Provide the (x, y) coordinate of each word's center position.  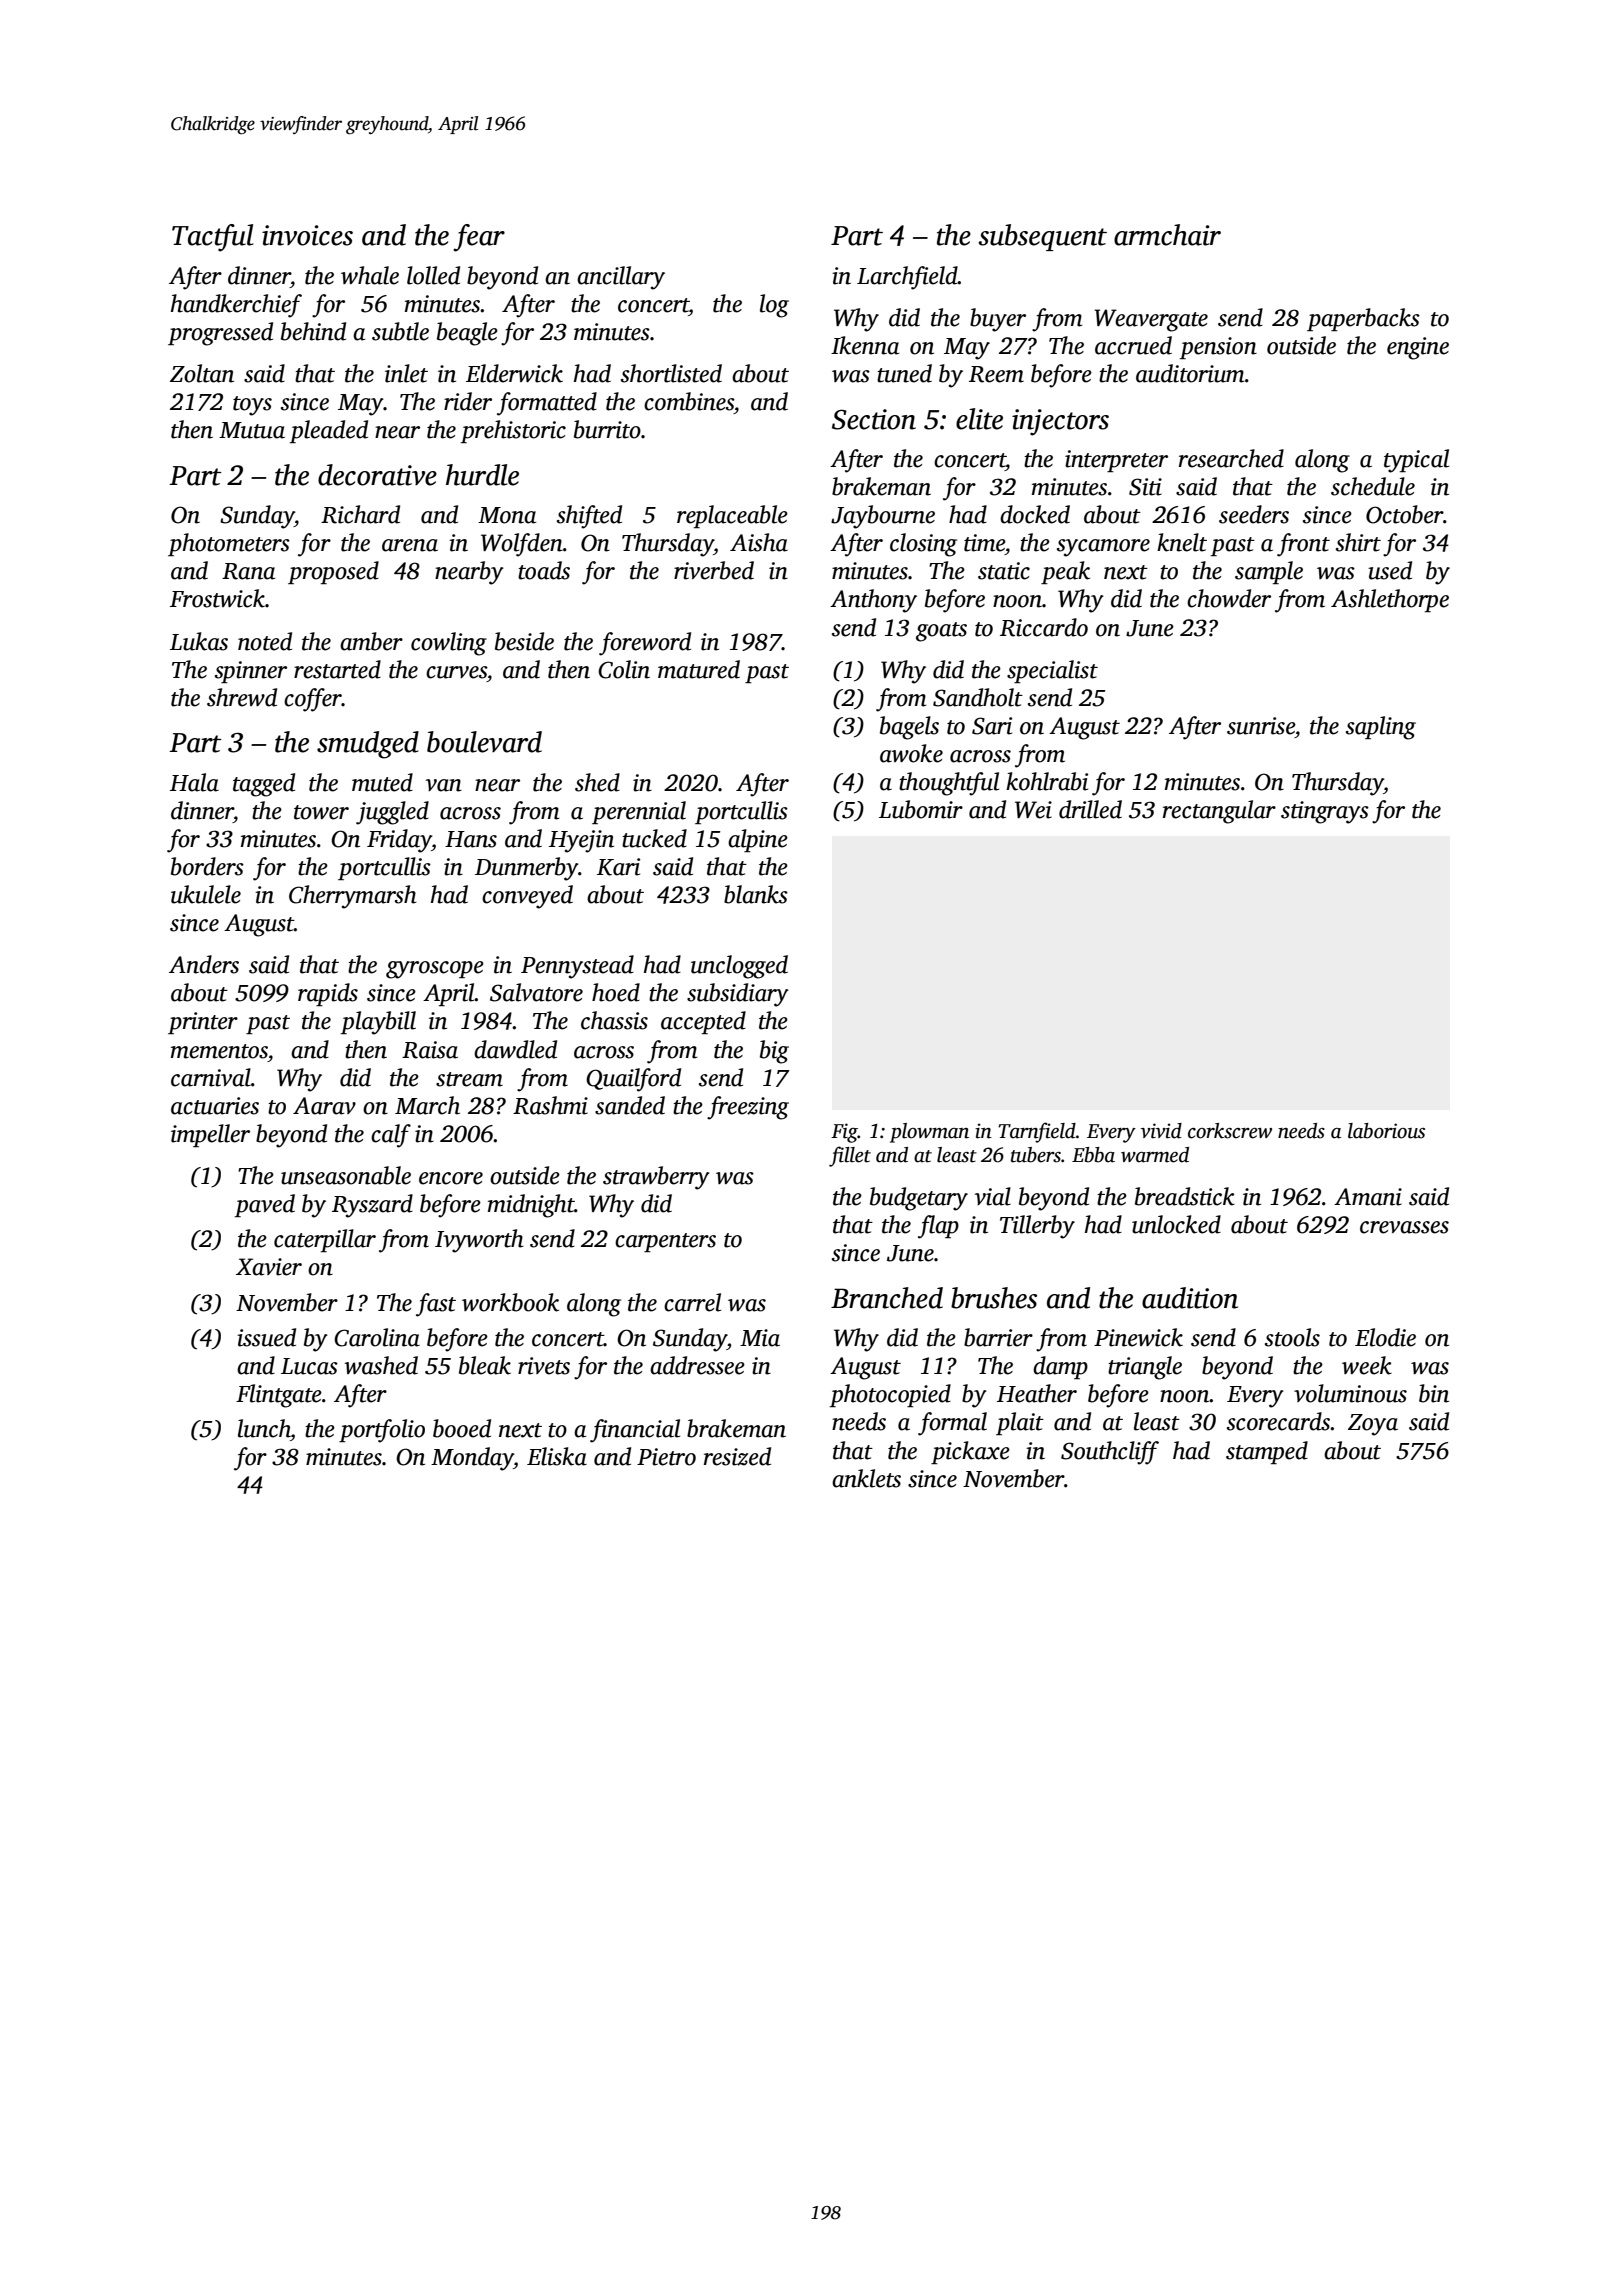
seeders (1254, 514)
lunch (264, 1428)
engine (1418, 348)
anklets (866, 1478)
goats (941, 632)
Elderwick (514, 373)
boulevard (484, 742)
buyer (998, 320)
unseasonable (346, 1175)
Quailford (633, 1080)
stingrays (1325, 812)
